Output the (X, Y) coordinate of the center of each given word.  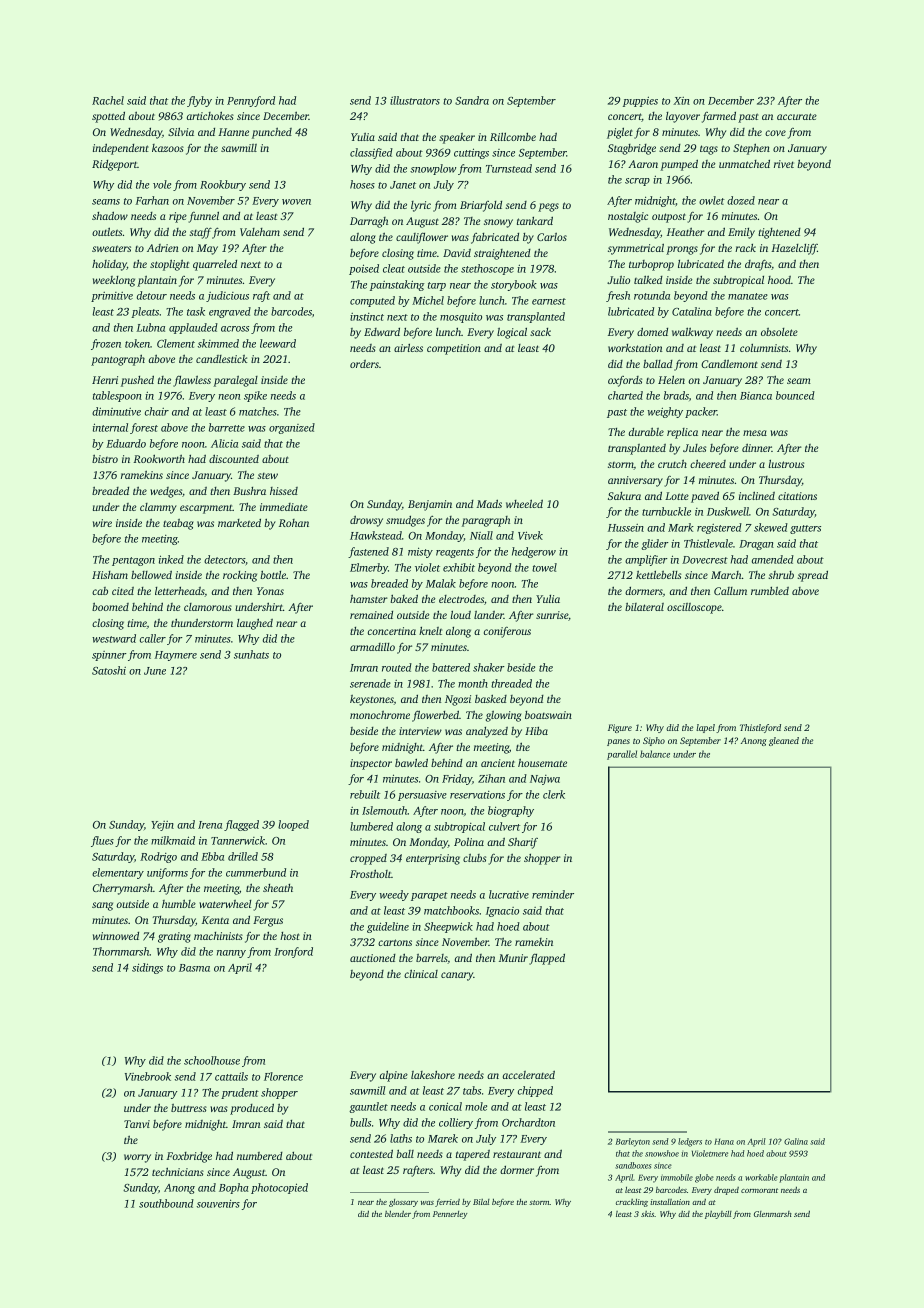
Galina (796, 1141)
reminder (553, 894)
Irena (210, 825)
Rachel (108, 100)
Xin (681, 101)
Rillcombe (513, 136)
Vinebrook (148, 1076)
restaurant (517, 1154)
